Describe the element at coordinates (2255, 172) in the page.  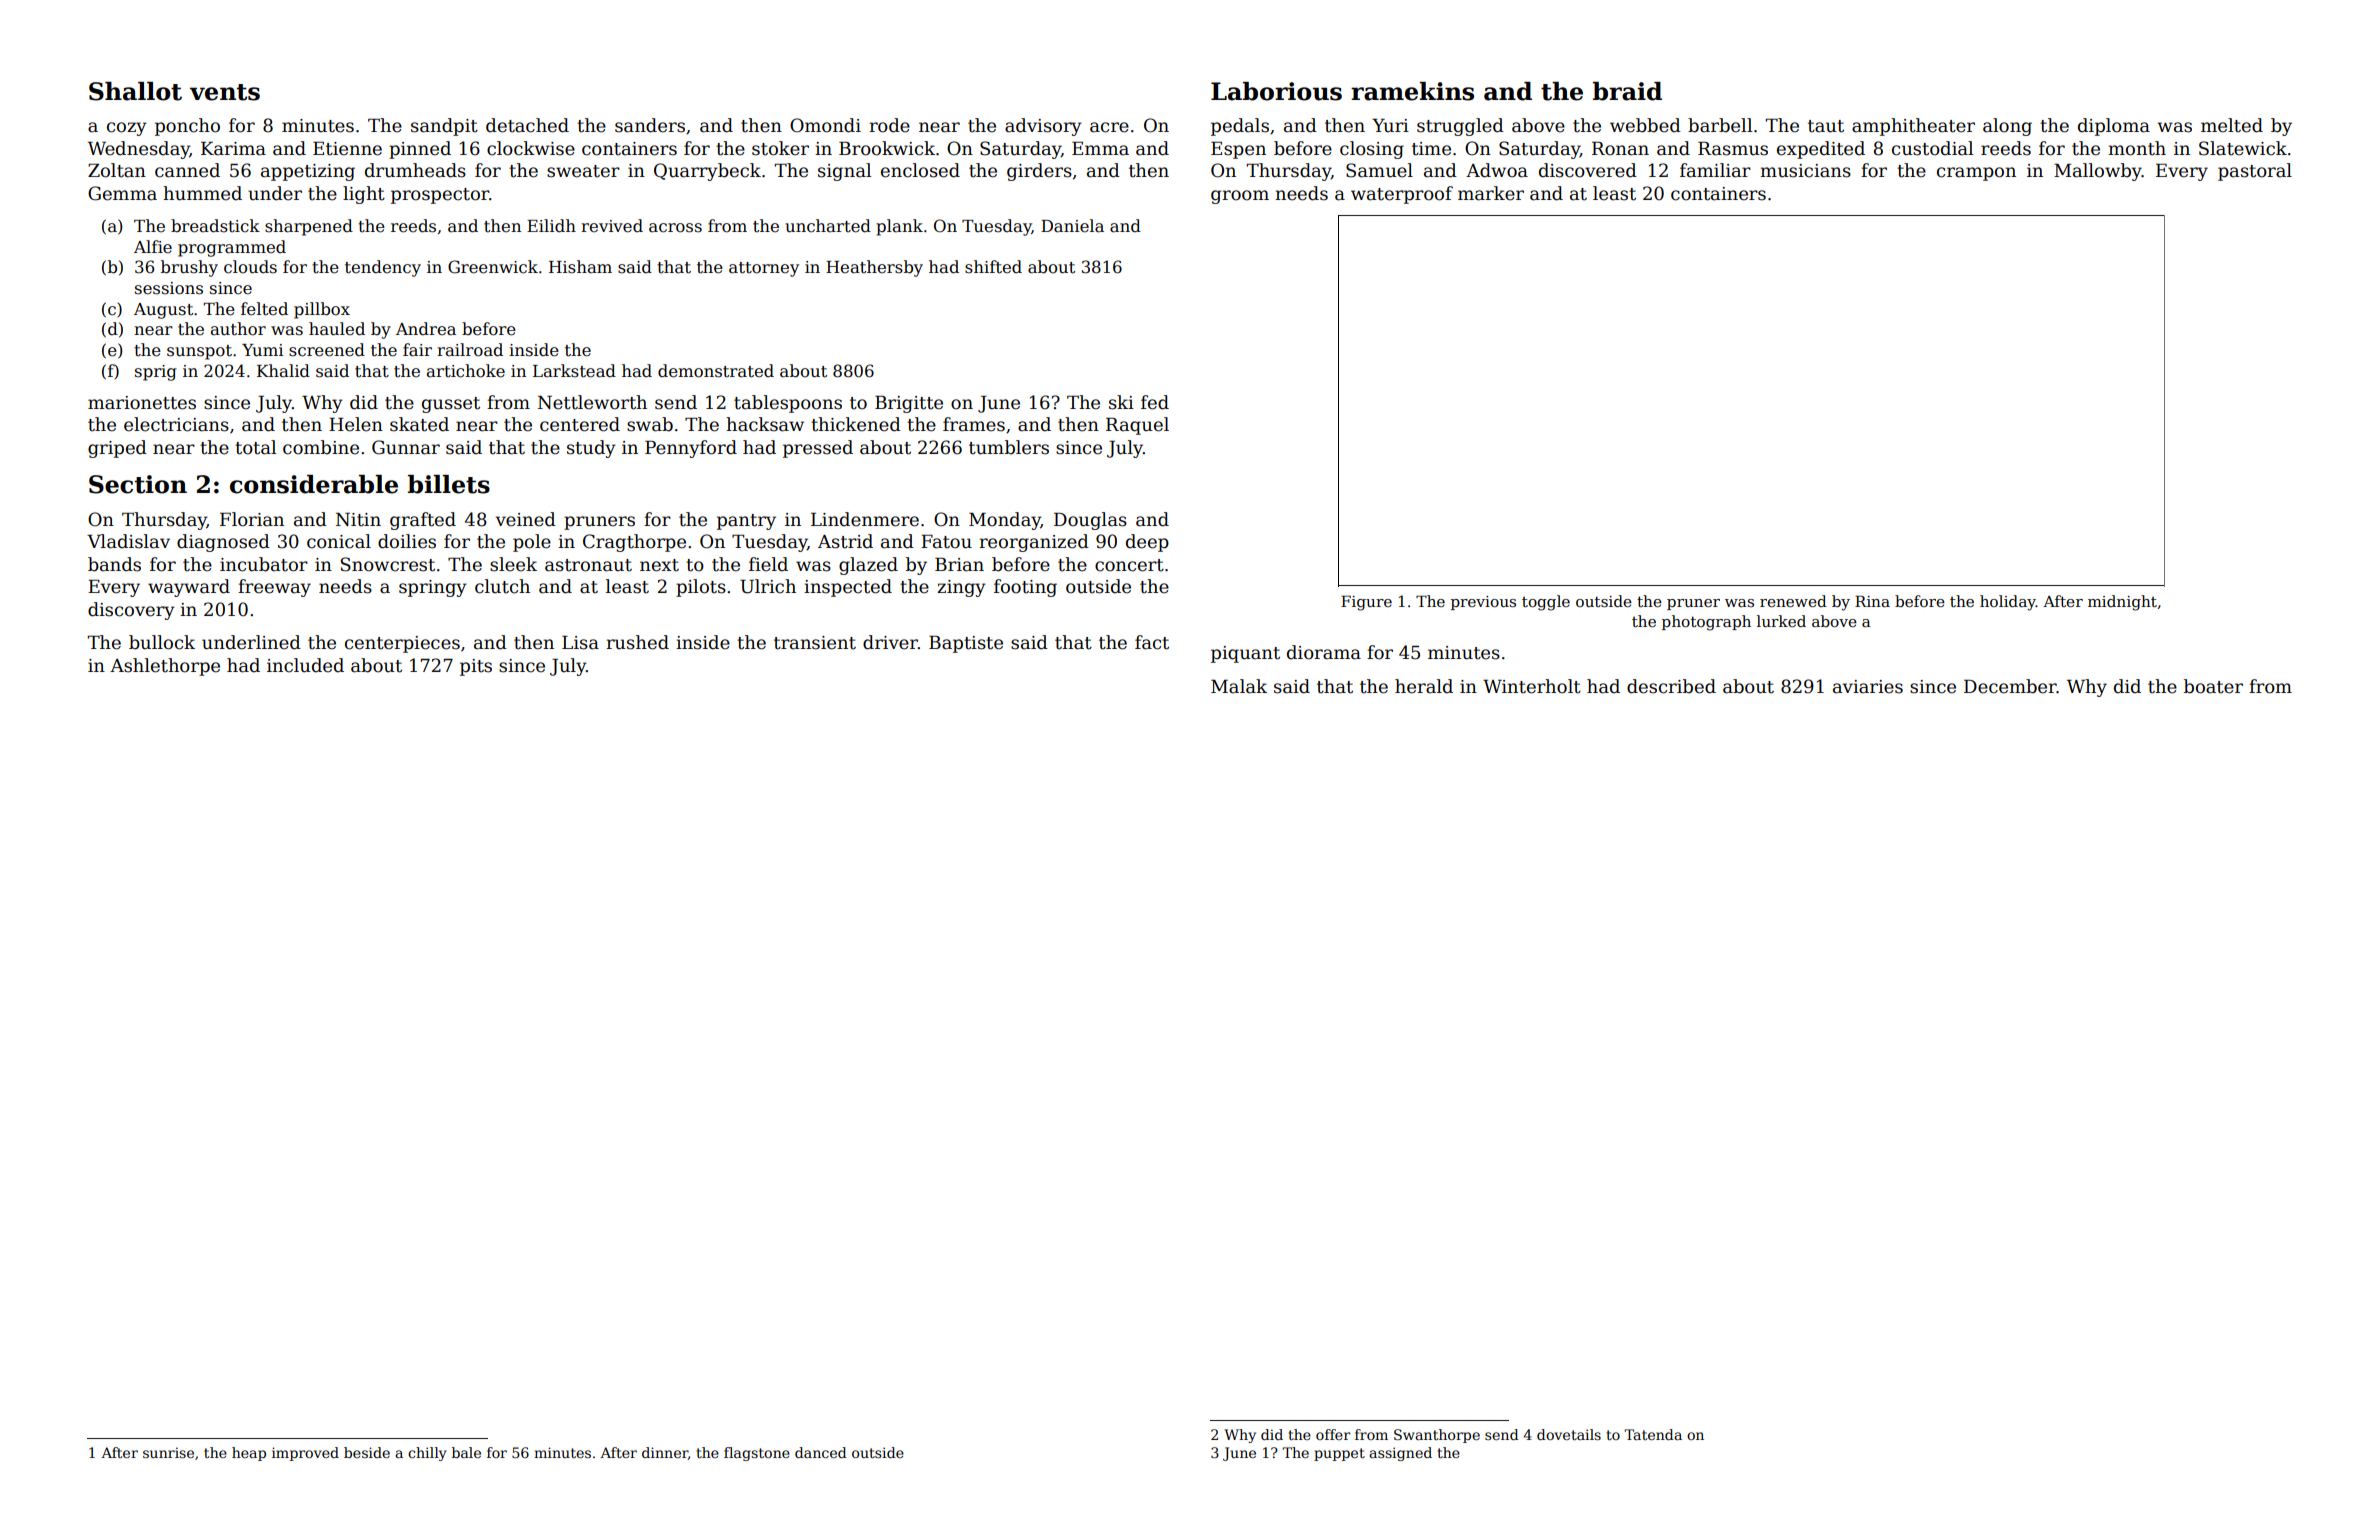
I see `pastoral` at that location.
